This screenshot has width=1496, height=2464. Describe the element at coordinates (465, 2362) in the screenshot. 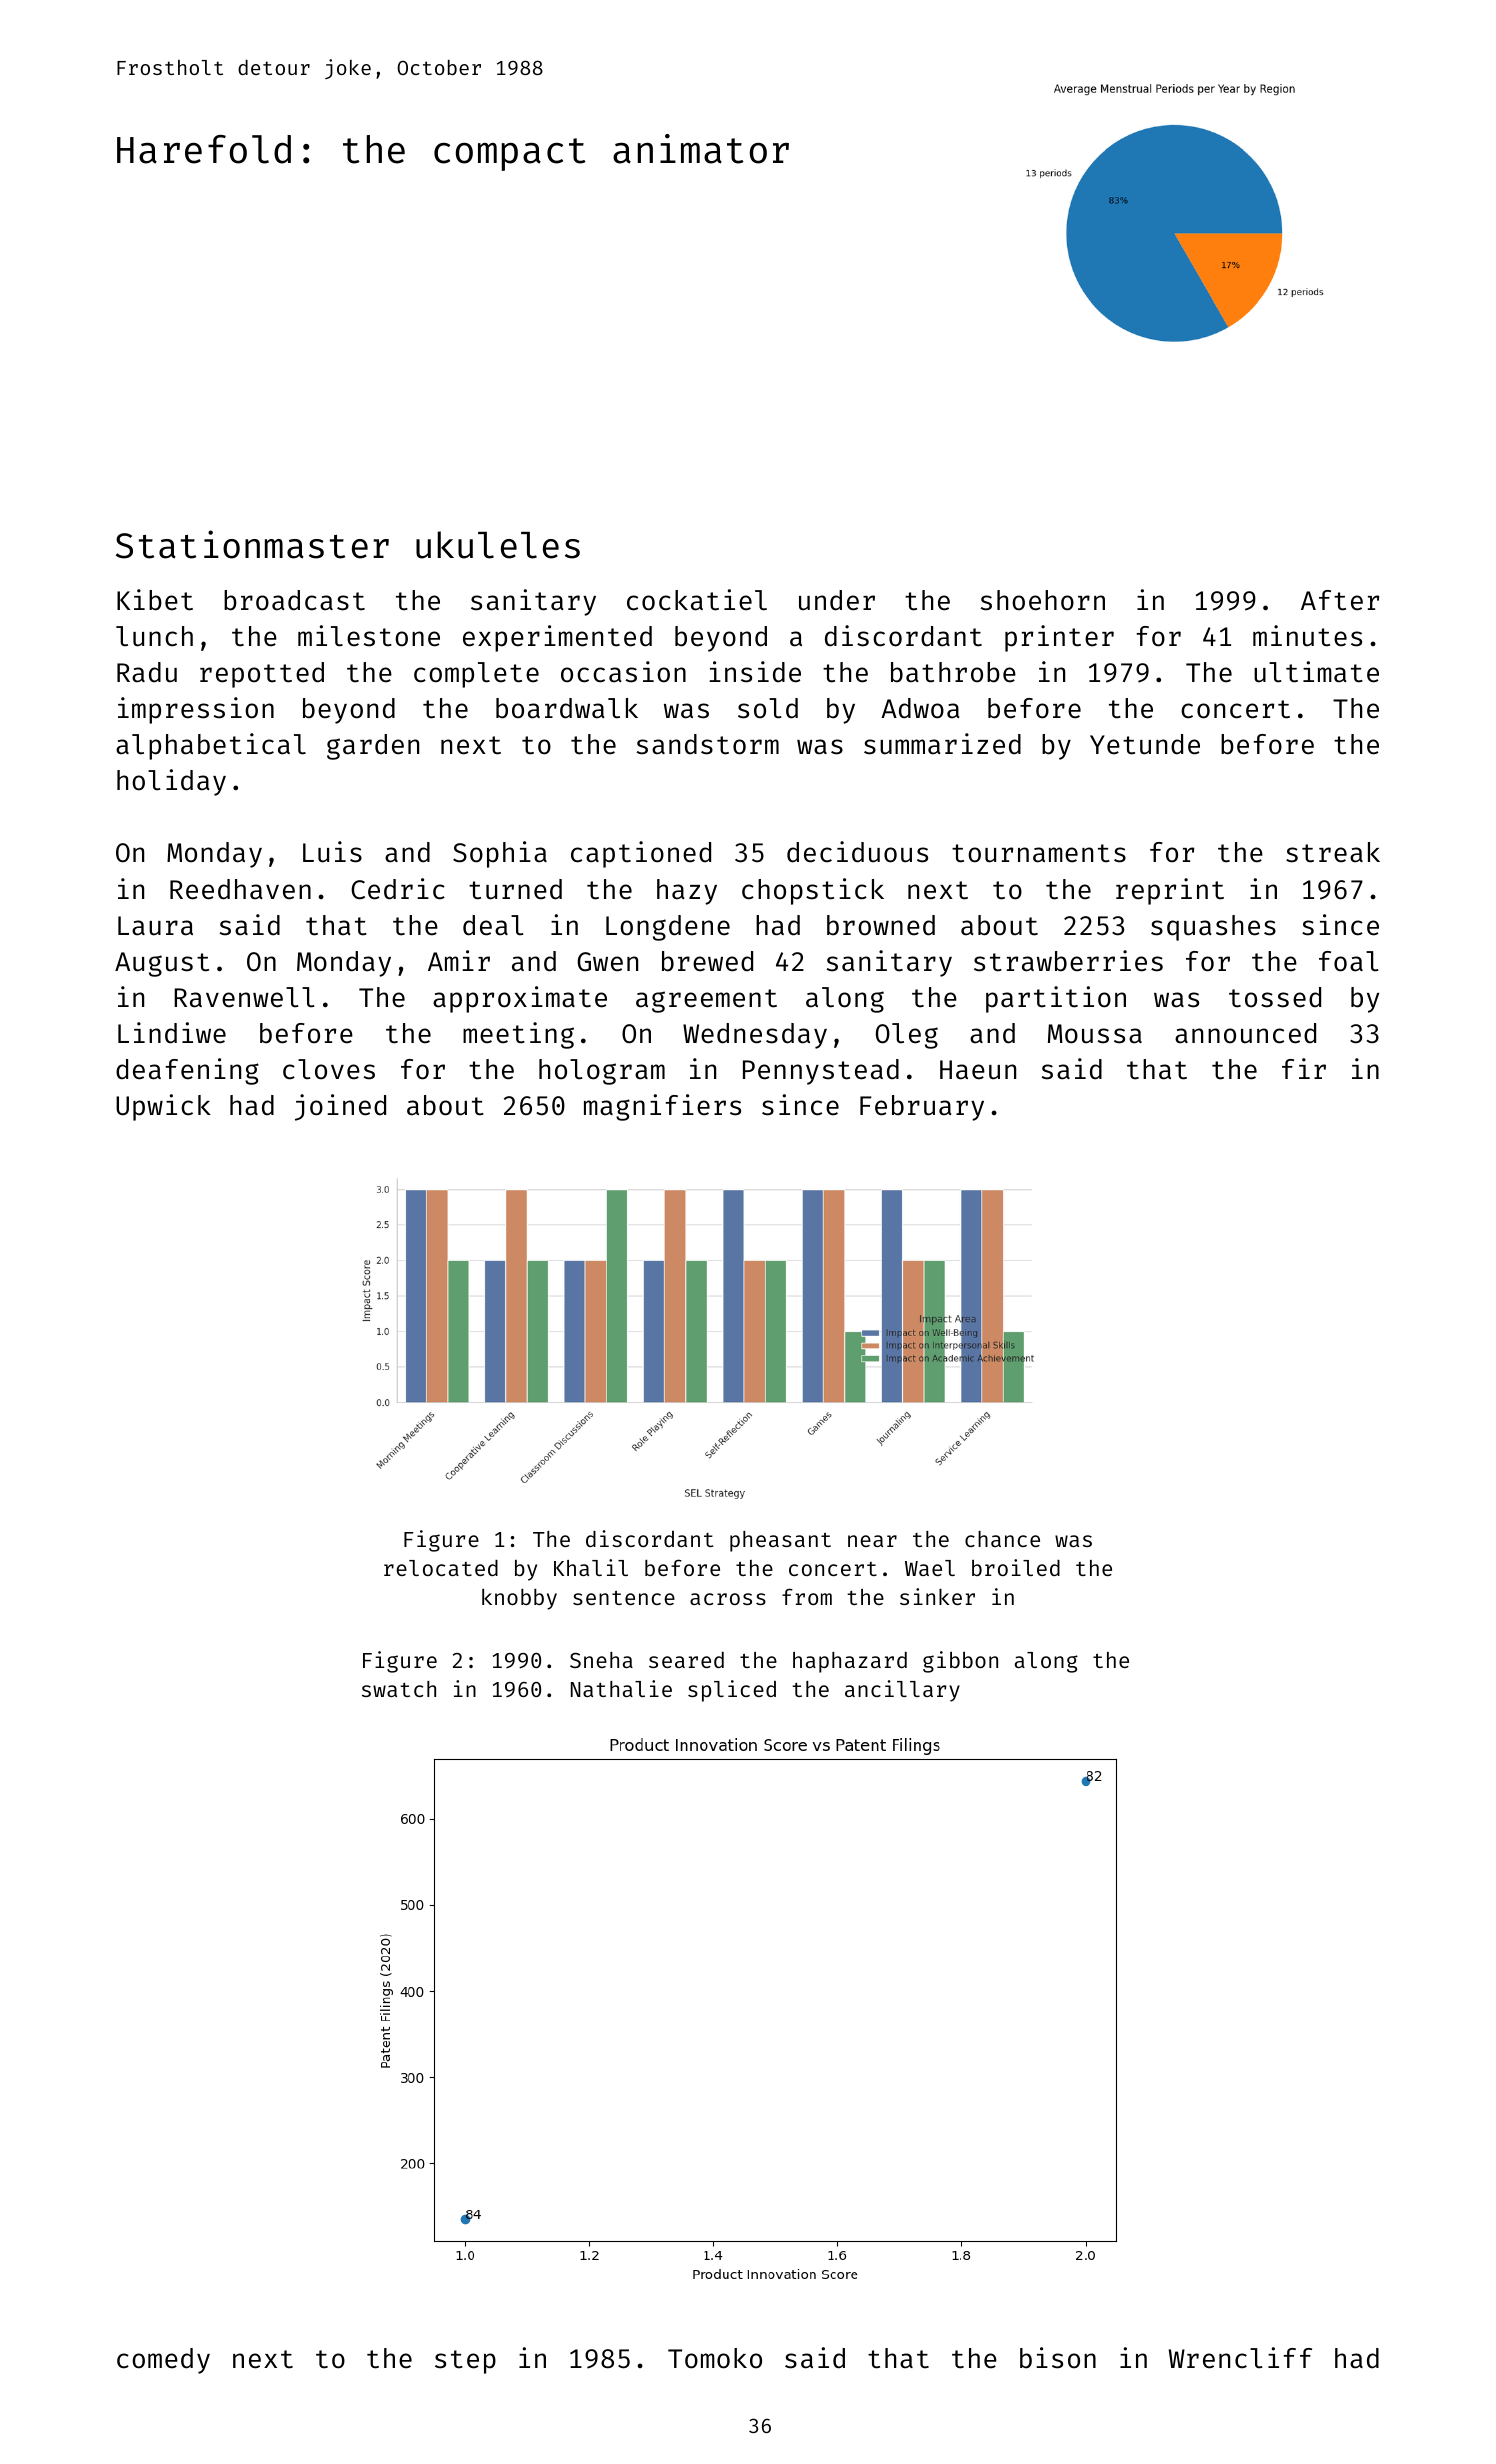

I see `step` at that location.
